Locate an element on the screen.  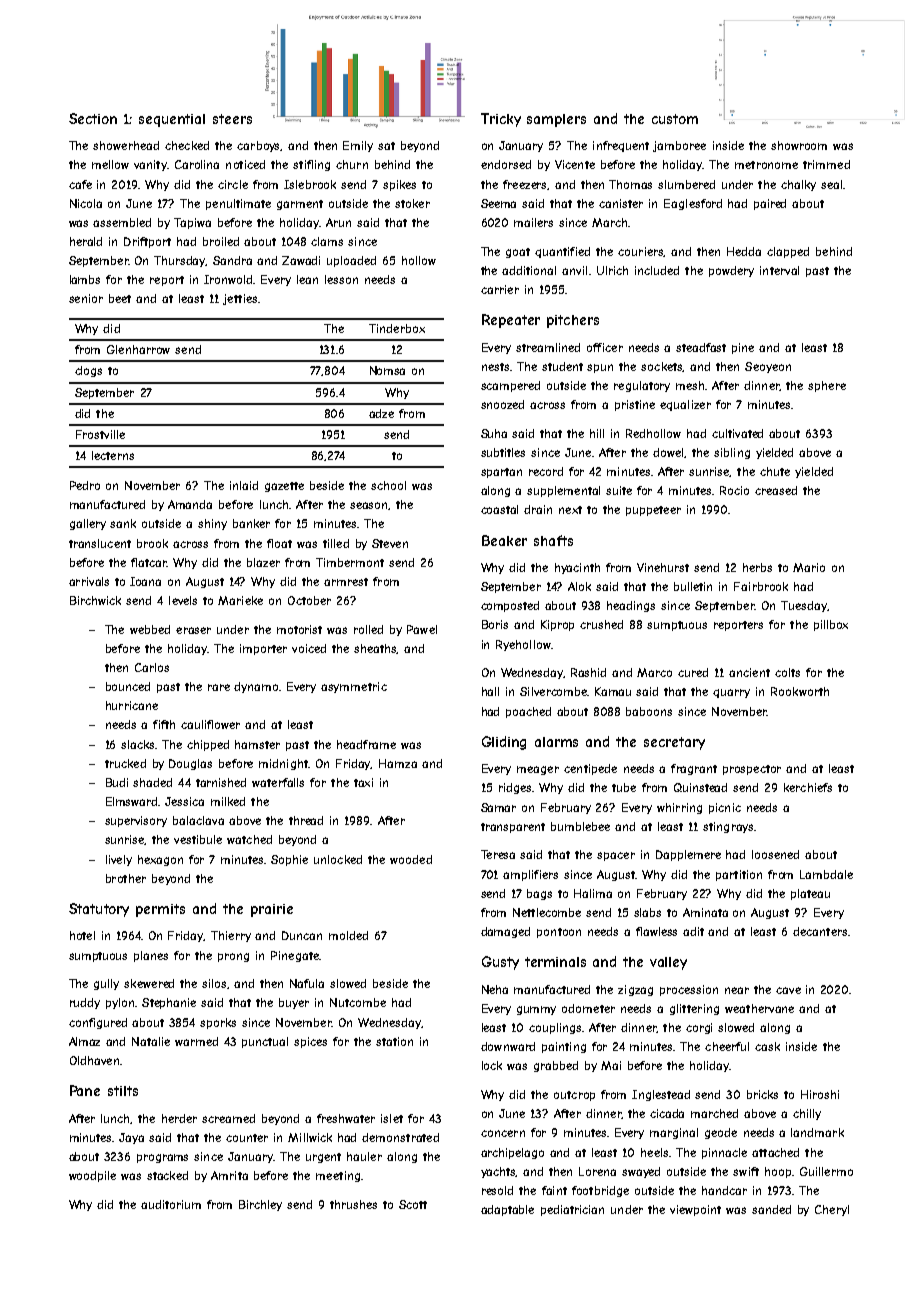
vestibule is located at coordinates (198, 839).
